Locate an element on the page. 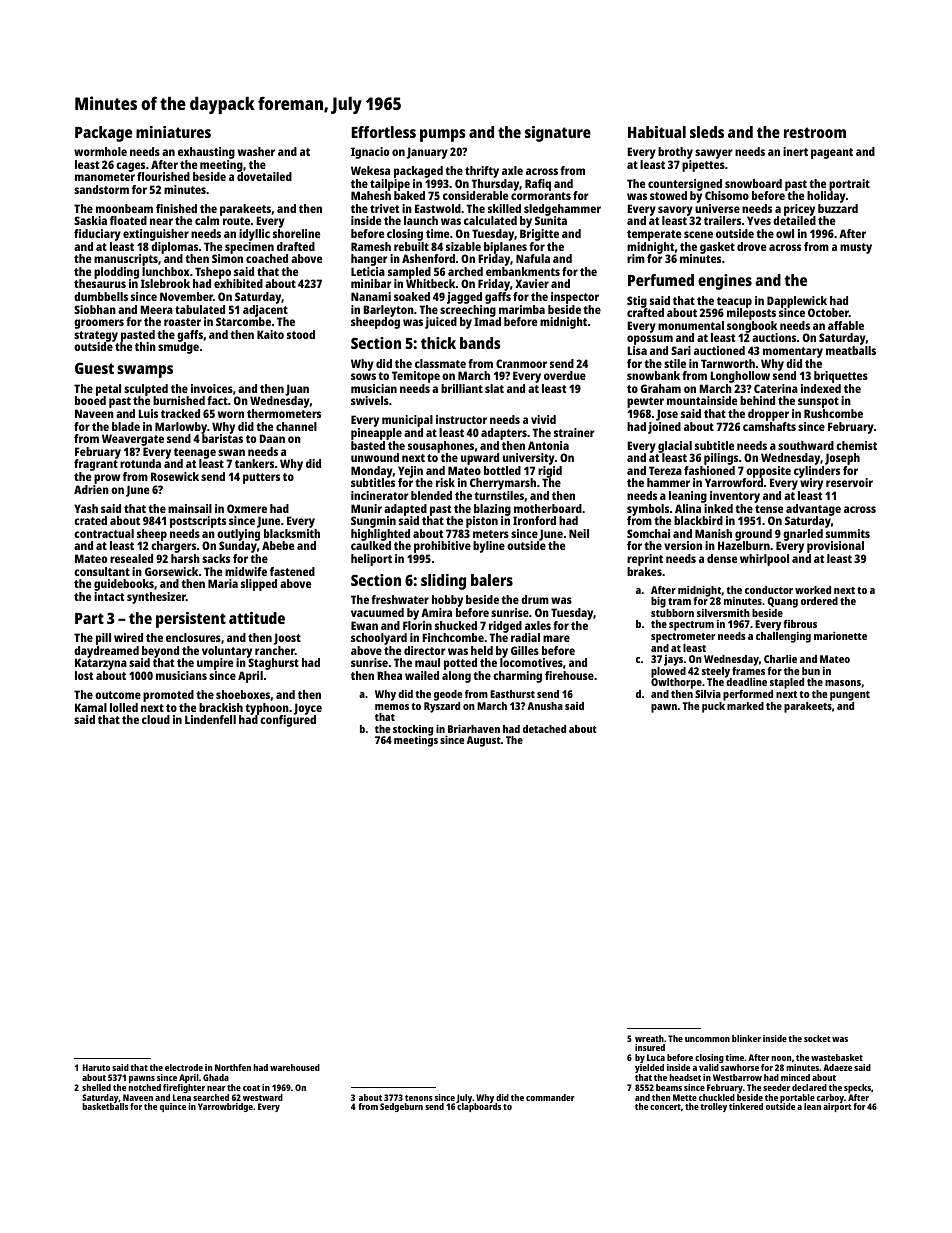  basketballs is located at coordinates (105, 1107).
